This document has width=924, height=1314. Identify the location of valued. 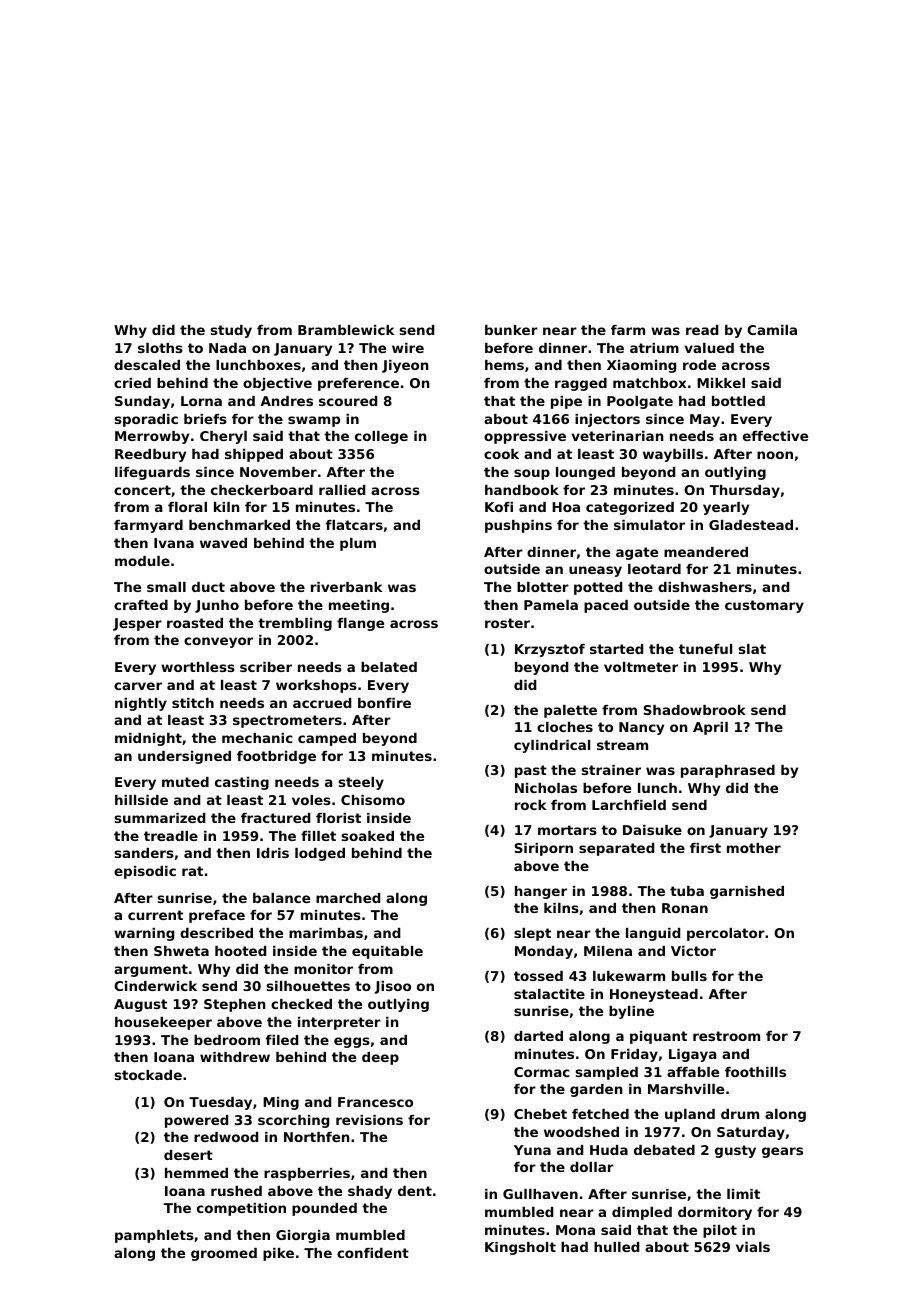
(709, 348).
